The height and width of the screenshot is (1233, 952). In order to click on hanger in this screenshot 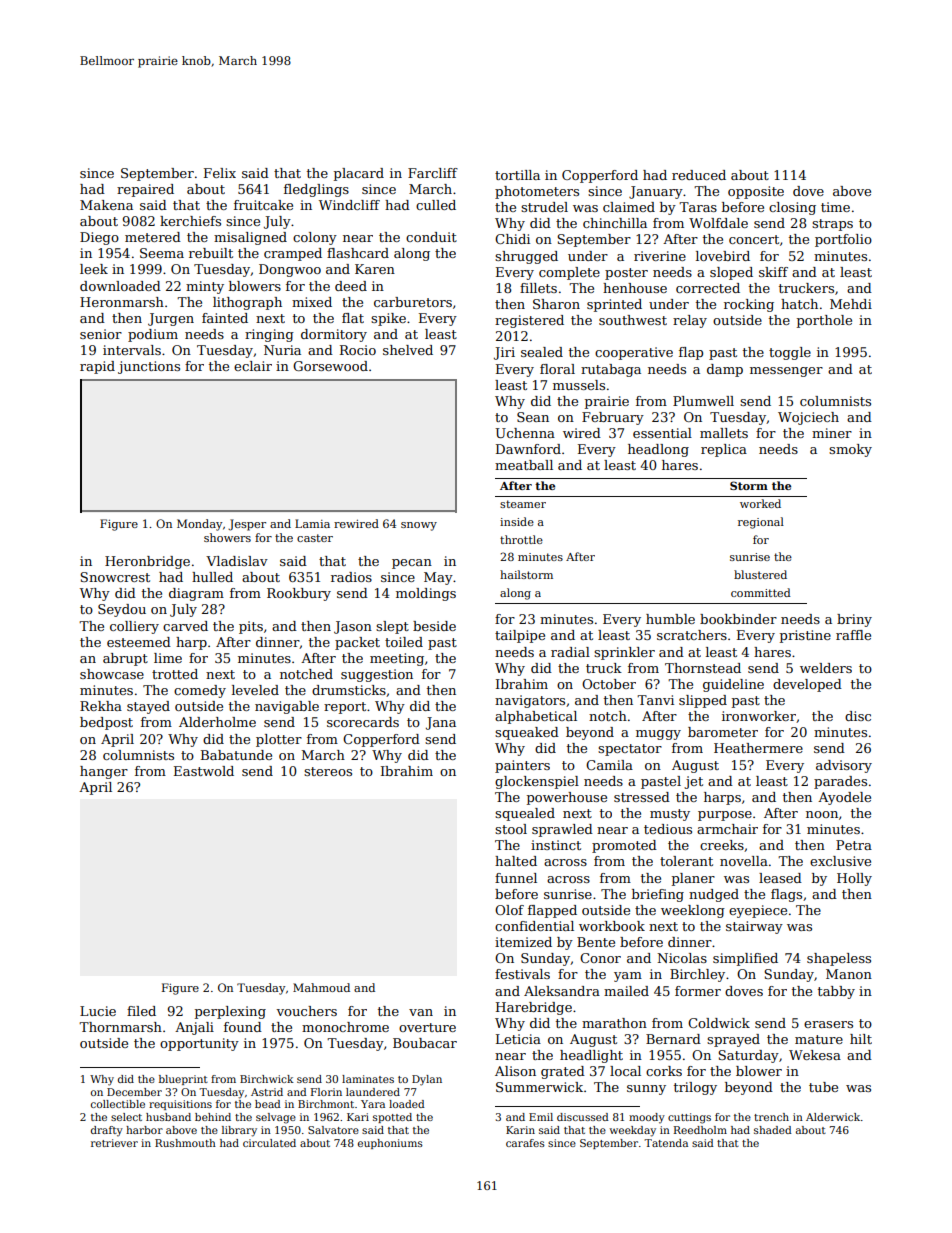, I will do `click(104, 772)`.
